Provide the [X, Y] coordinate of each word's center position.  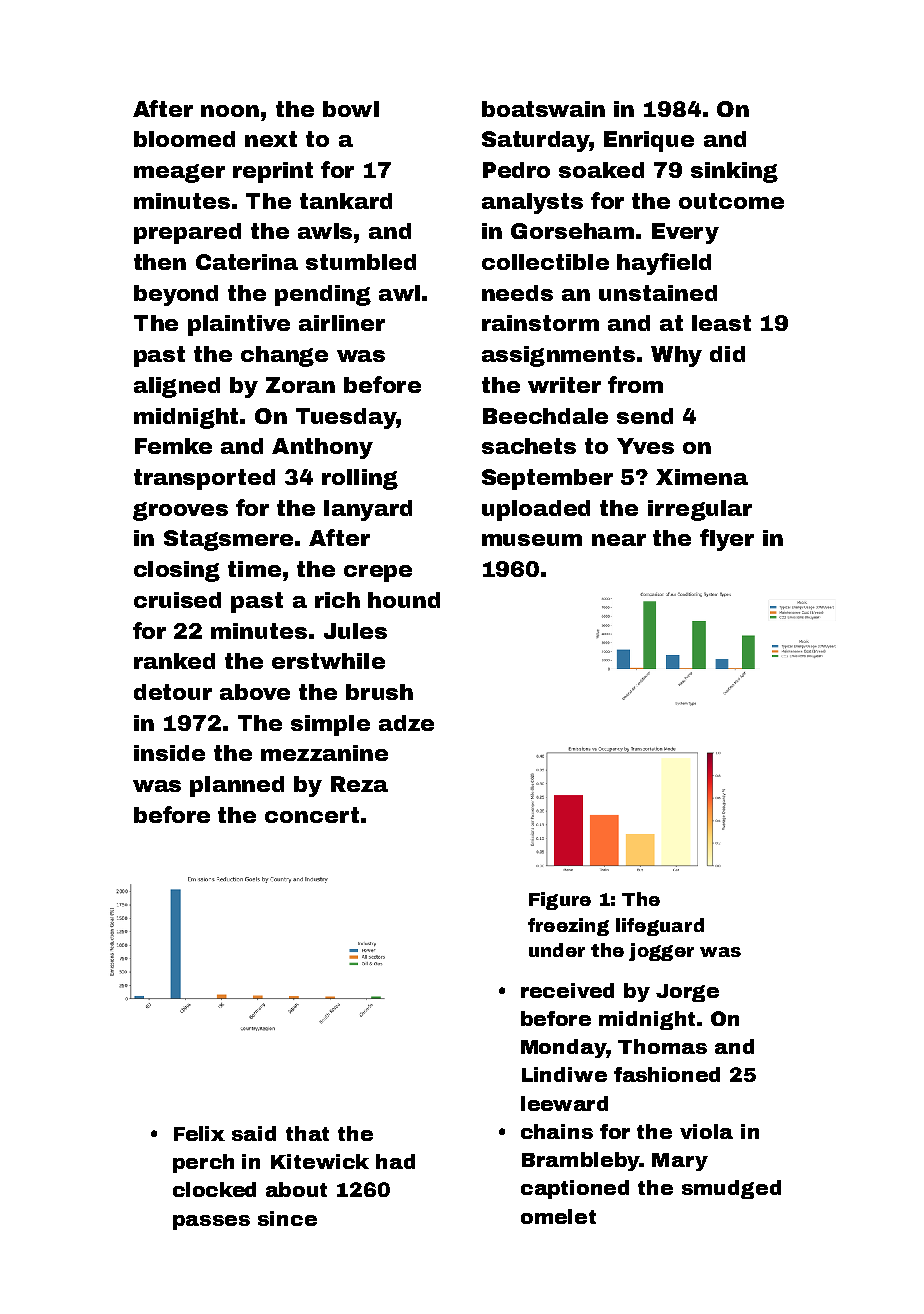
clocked [214, 1189]
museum [532, 540]
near [619, 540]
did [727, 354]
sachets [529, 446]
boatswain [543, 109]
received [567, 990]
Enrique [649, 141]
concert [312, 815]
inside [169, 753]
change [284, 356]
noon [230, 111]
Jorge [687, 993]
